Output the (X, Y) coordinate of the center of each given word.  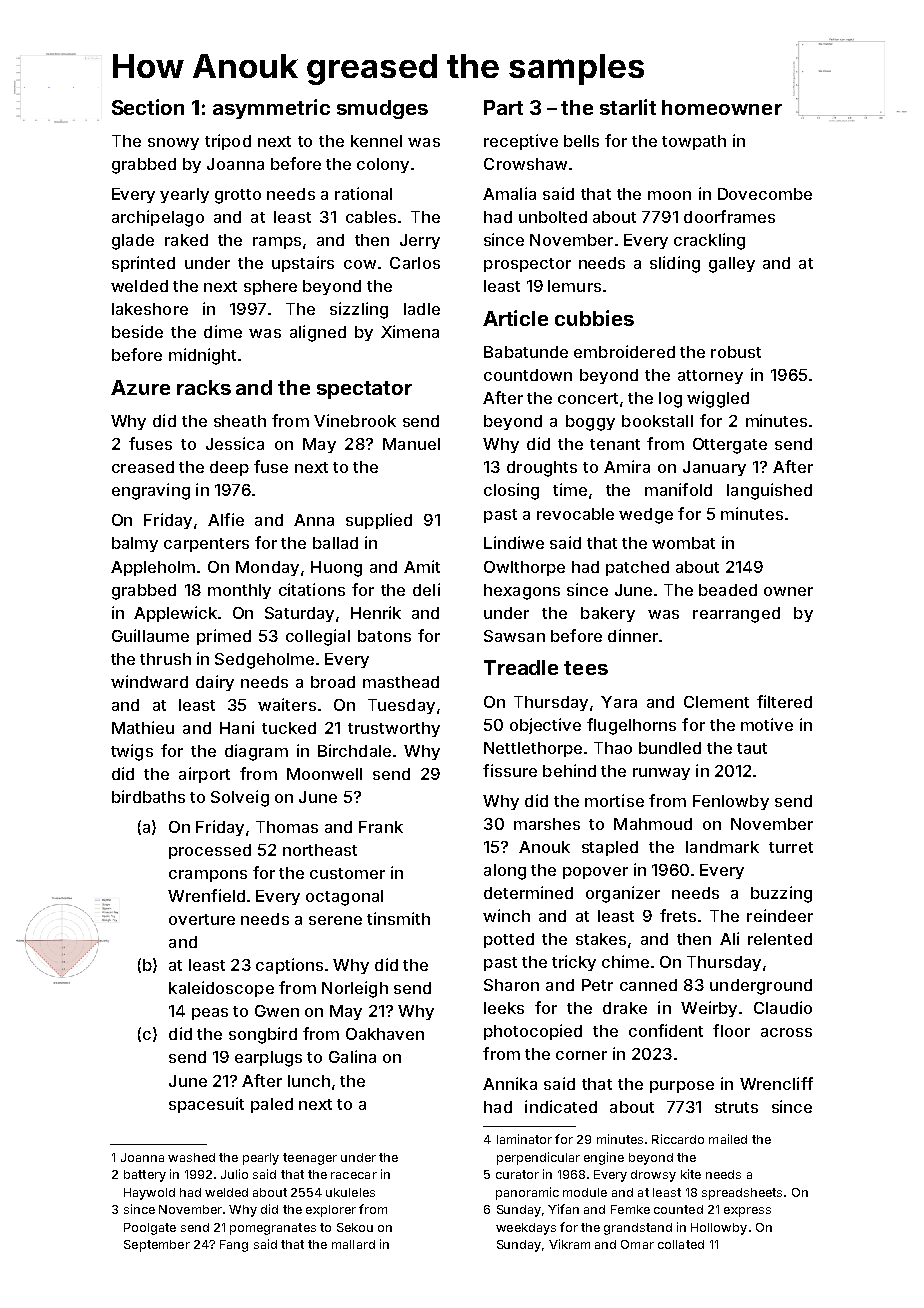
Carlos (415, 263)
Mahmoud (653, 824)
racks (204, 387)
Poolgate (150, 1229)
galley (732, 265)
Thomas (287, 827)
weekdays (526, 1229)
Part (503, 107)
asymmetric (271, 109)
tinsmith (398, 918)
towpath (694, 142)
